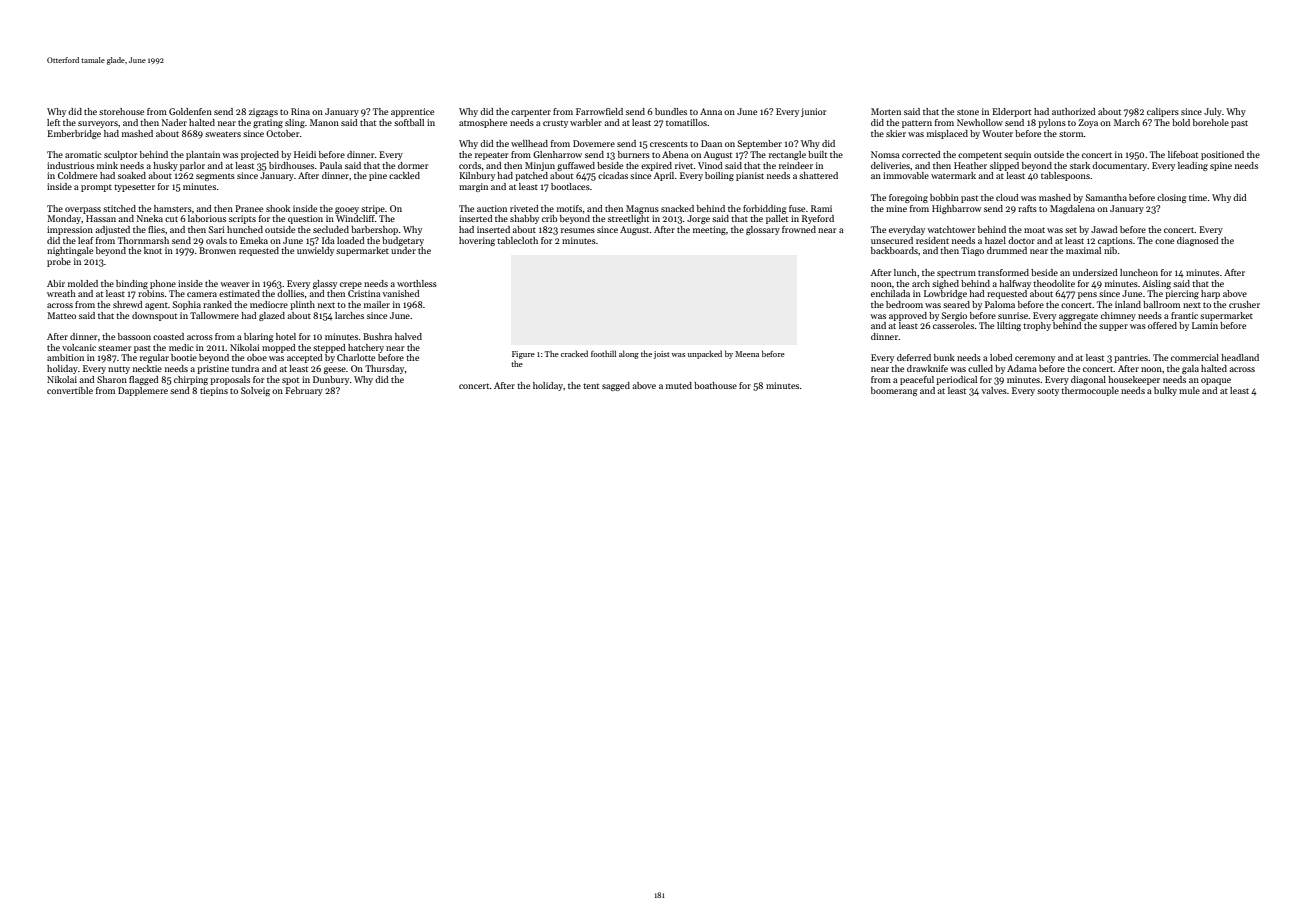 Image resolution: width=1308 pixels, height=924 pixels. I want to click on spectrum, so click(956, 274).
